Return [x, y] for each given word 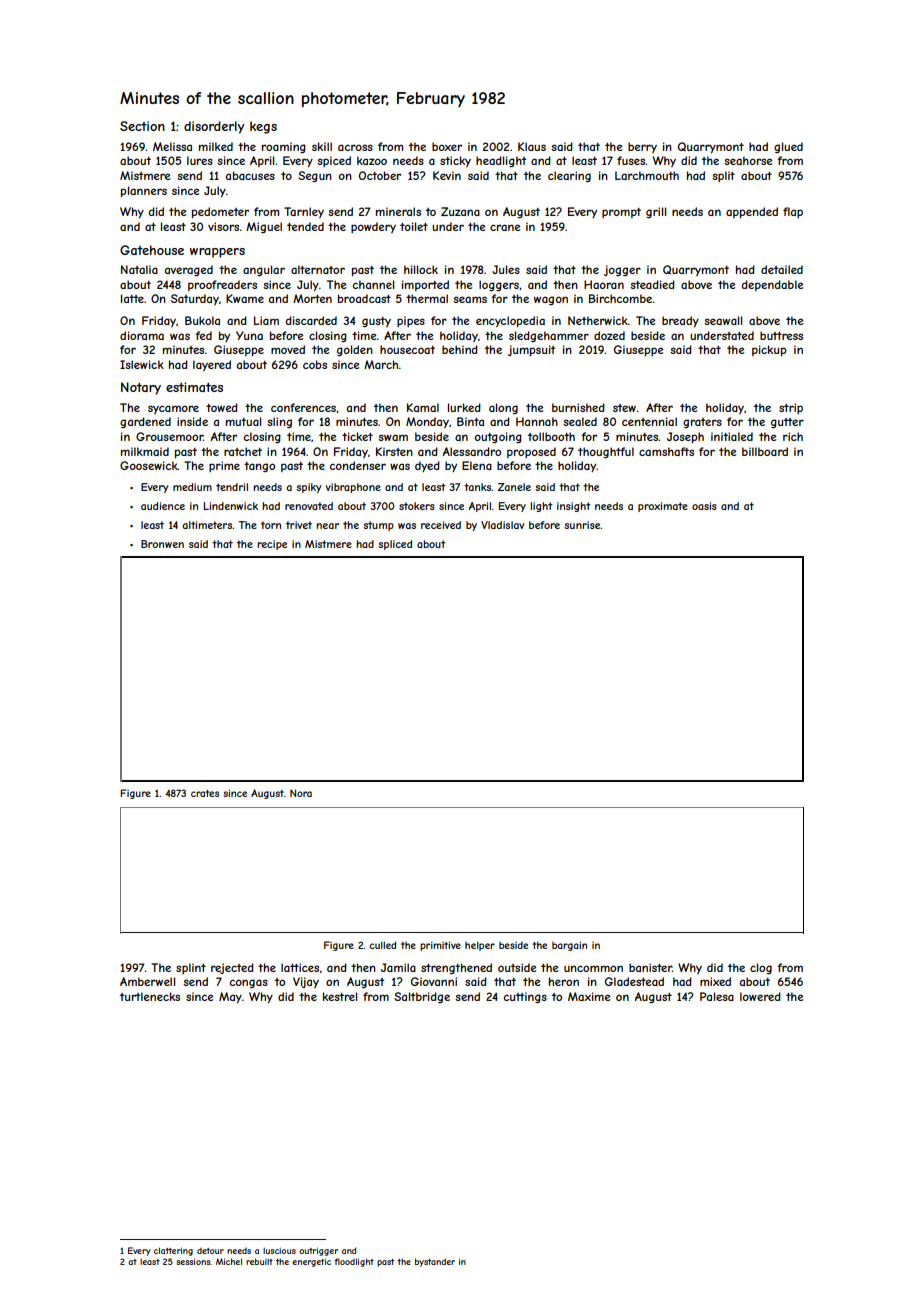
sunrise [582, 525]
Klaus [532, 146]
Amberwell [147, 981]
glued [788, 147]
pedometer [220, 212]
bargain [569, 946]
